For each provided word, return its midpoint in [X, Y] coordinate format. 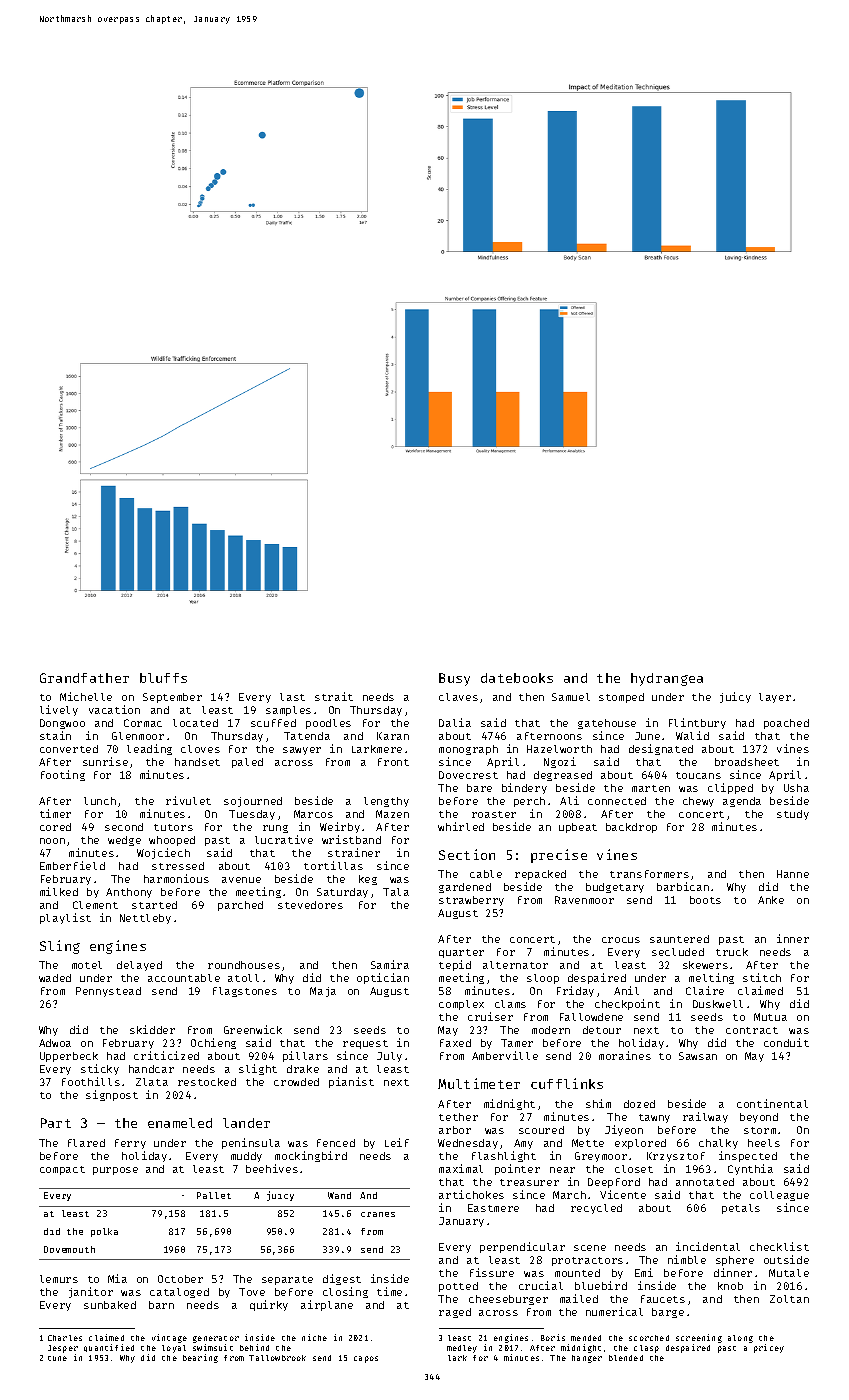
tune [57, 1358]
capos [366, 1359]
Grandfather [84, 678]
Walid [692, 735]
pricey [769, 1348]
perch [529, 802]
